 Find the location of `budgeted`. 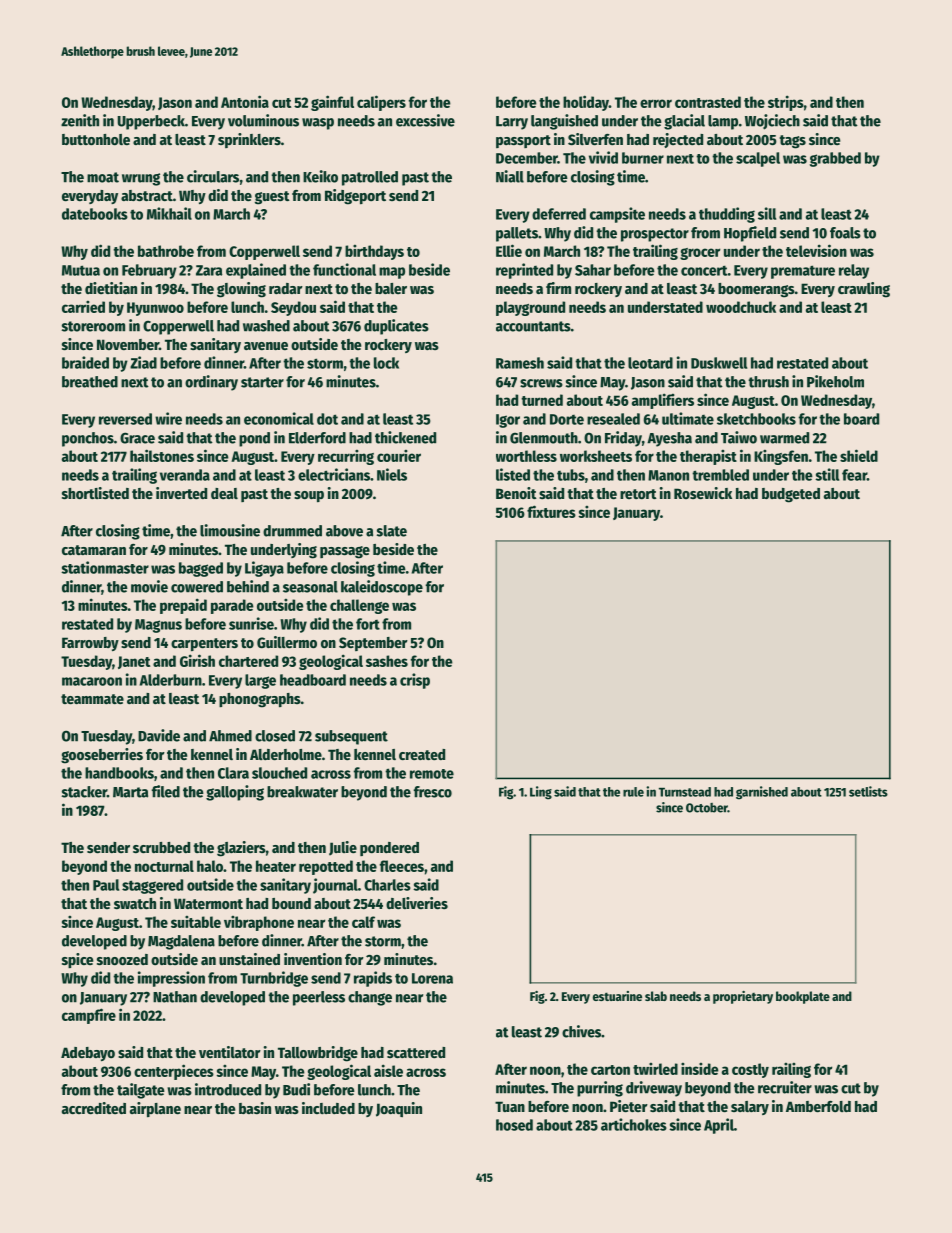

budgeted is located at coordinates (791, 495).
